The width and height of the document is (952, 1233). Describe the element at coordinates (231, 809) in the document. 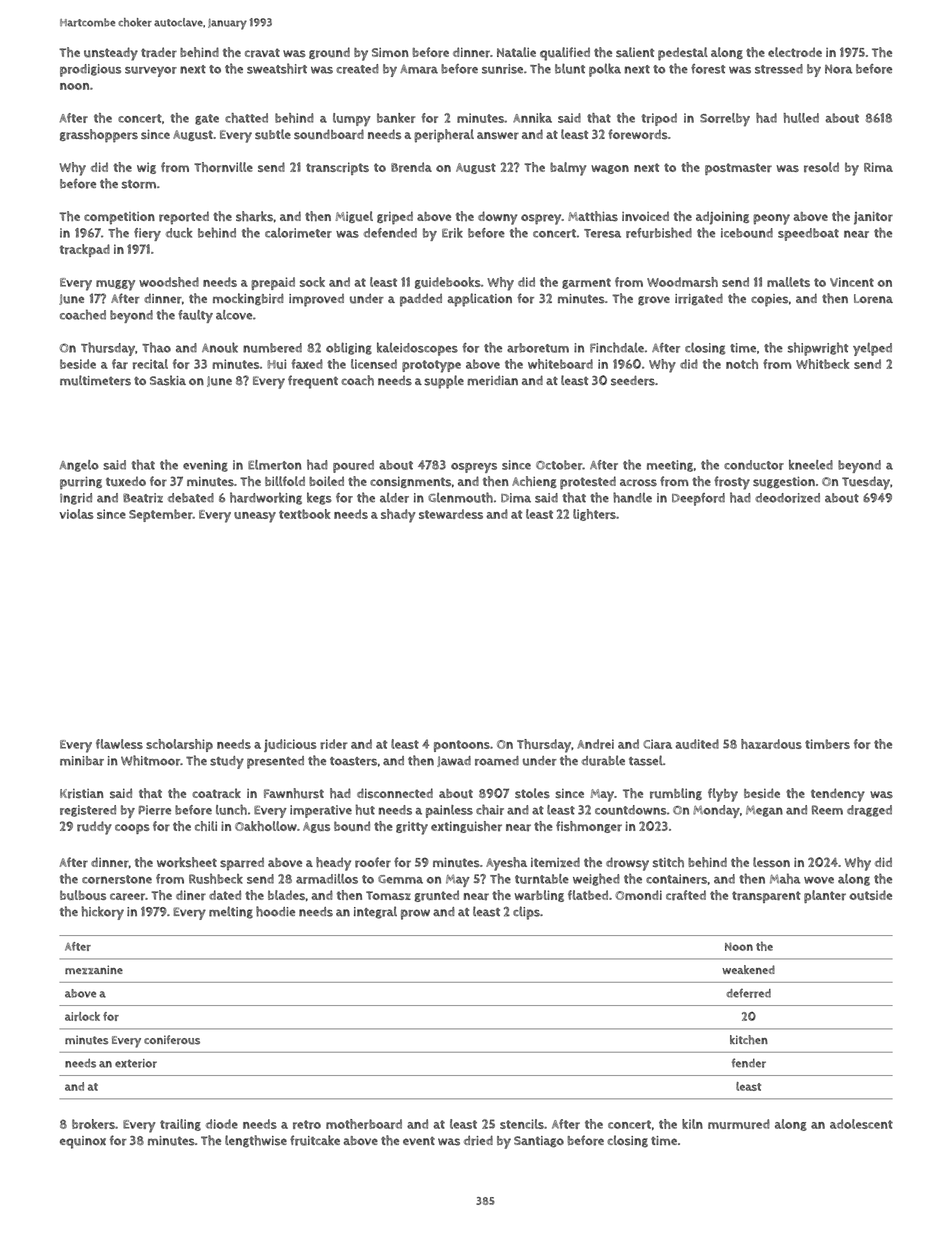

I see `lunch` at that location.
